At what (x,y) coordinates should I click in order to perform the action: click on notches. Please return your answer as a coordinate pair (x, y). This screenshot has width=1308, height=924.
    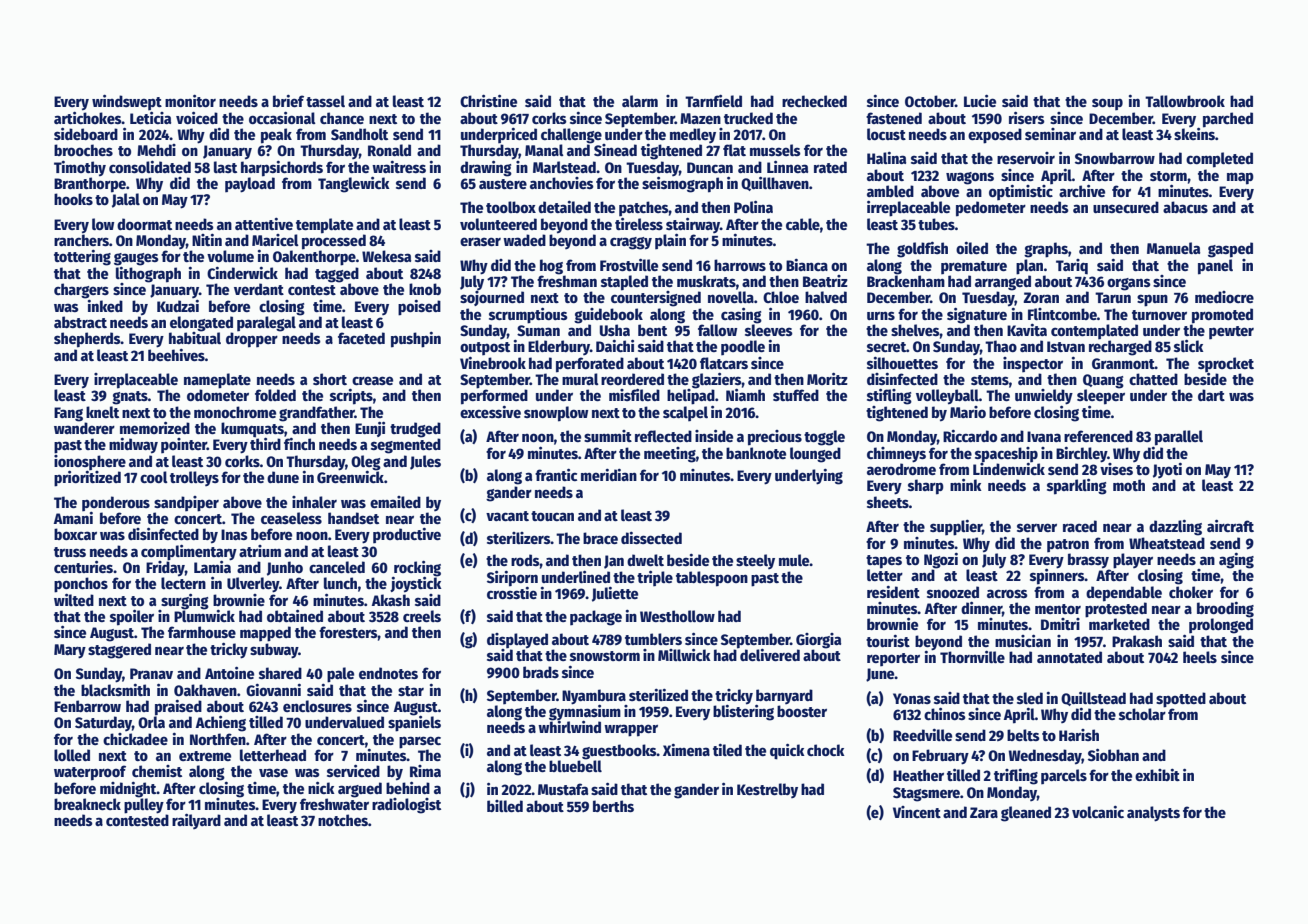
    Looking at the image, I should click on (343, 820).
